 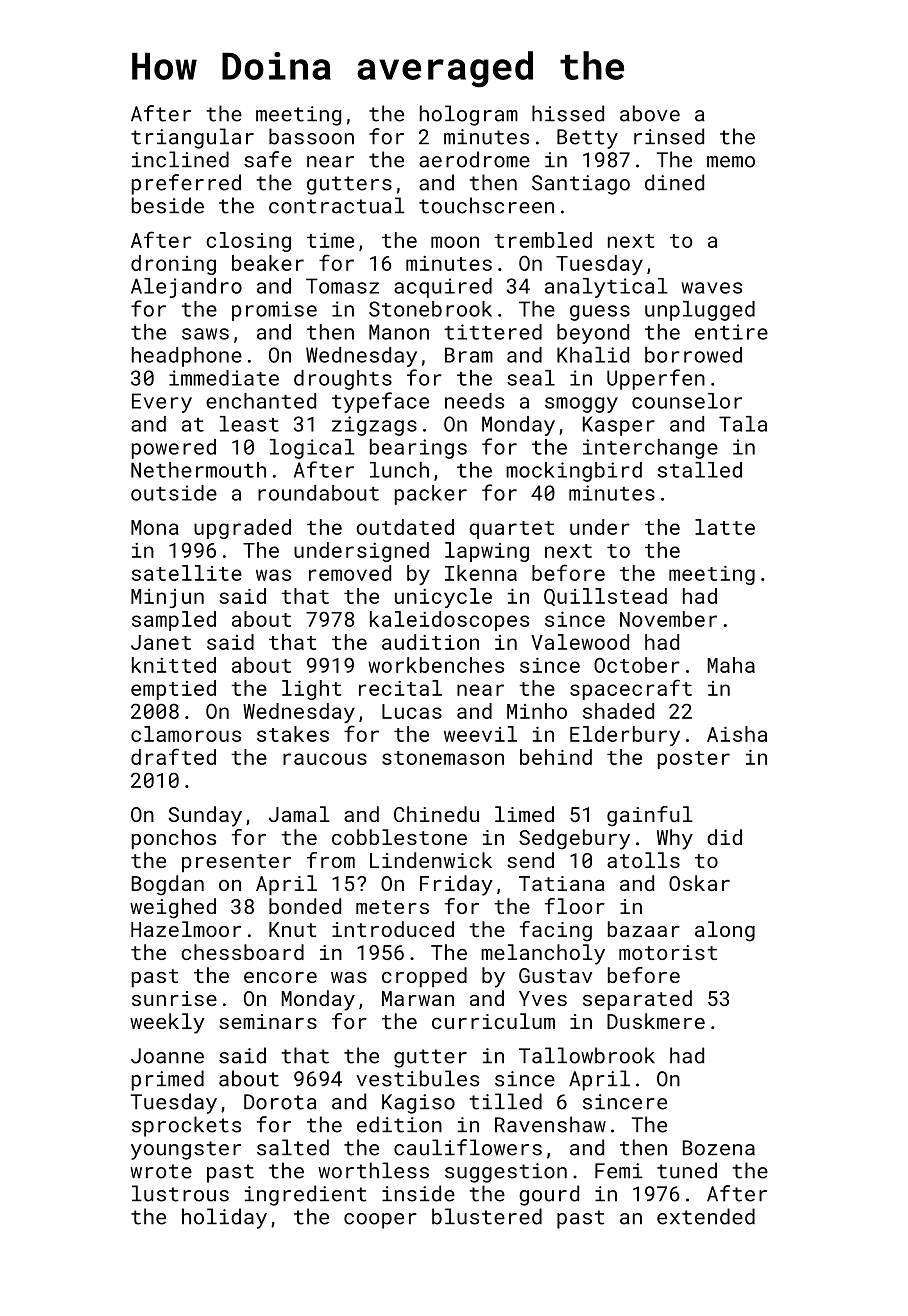 I want to click on stonemason, so click(x=443, y=758).
